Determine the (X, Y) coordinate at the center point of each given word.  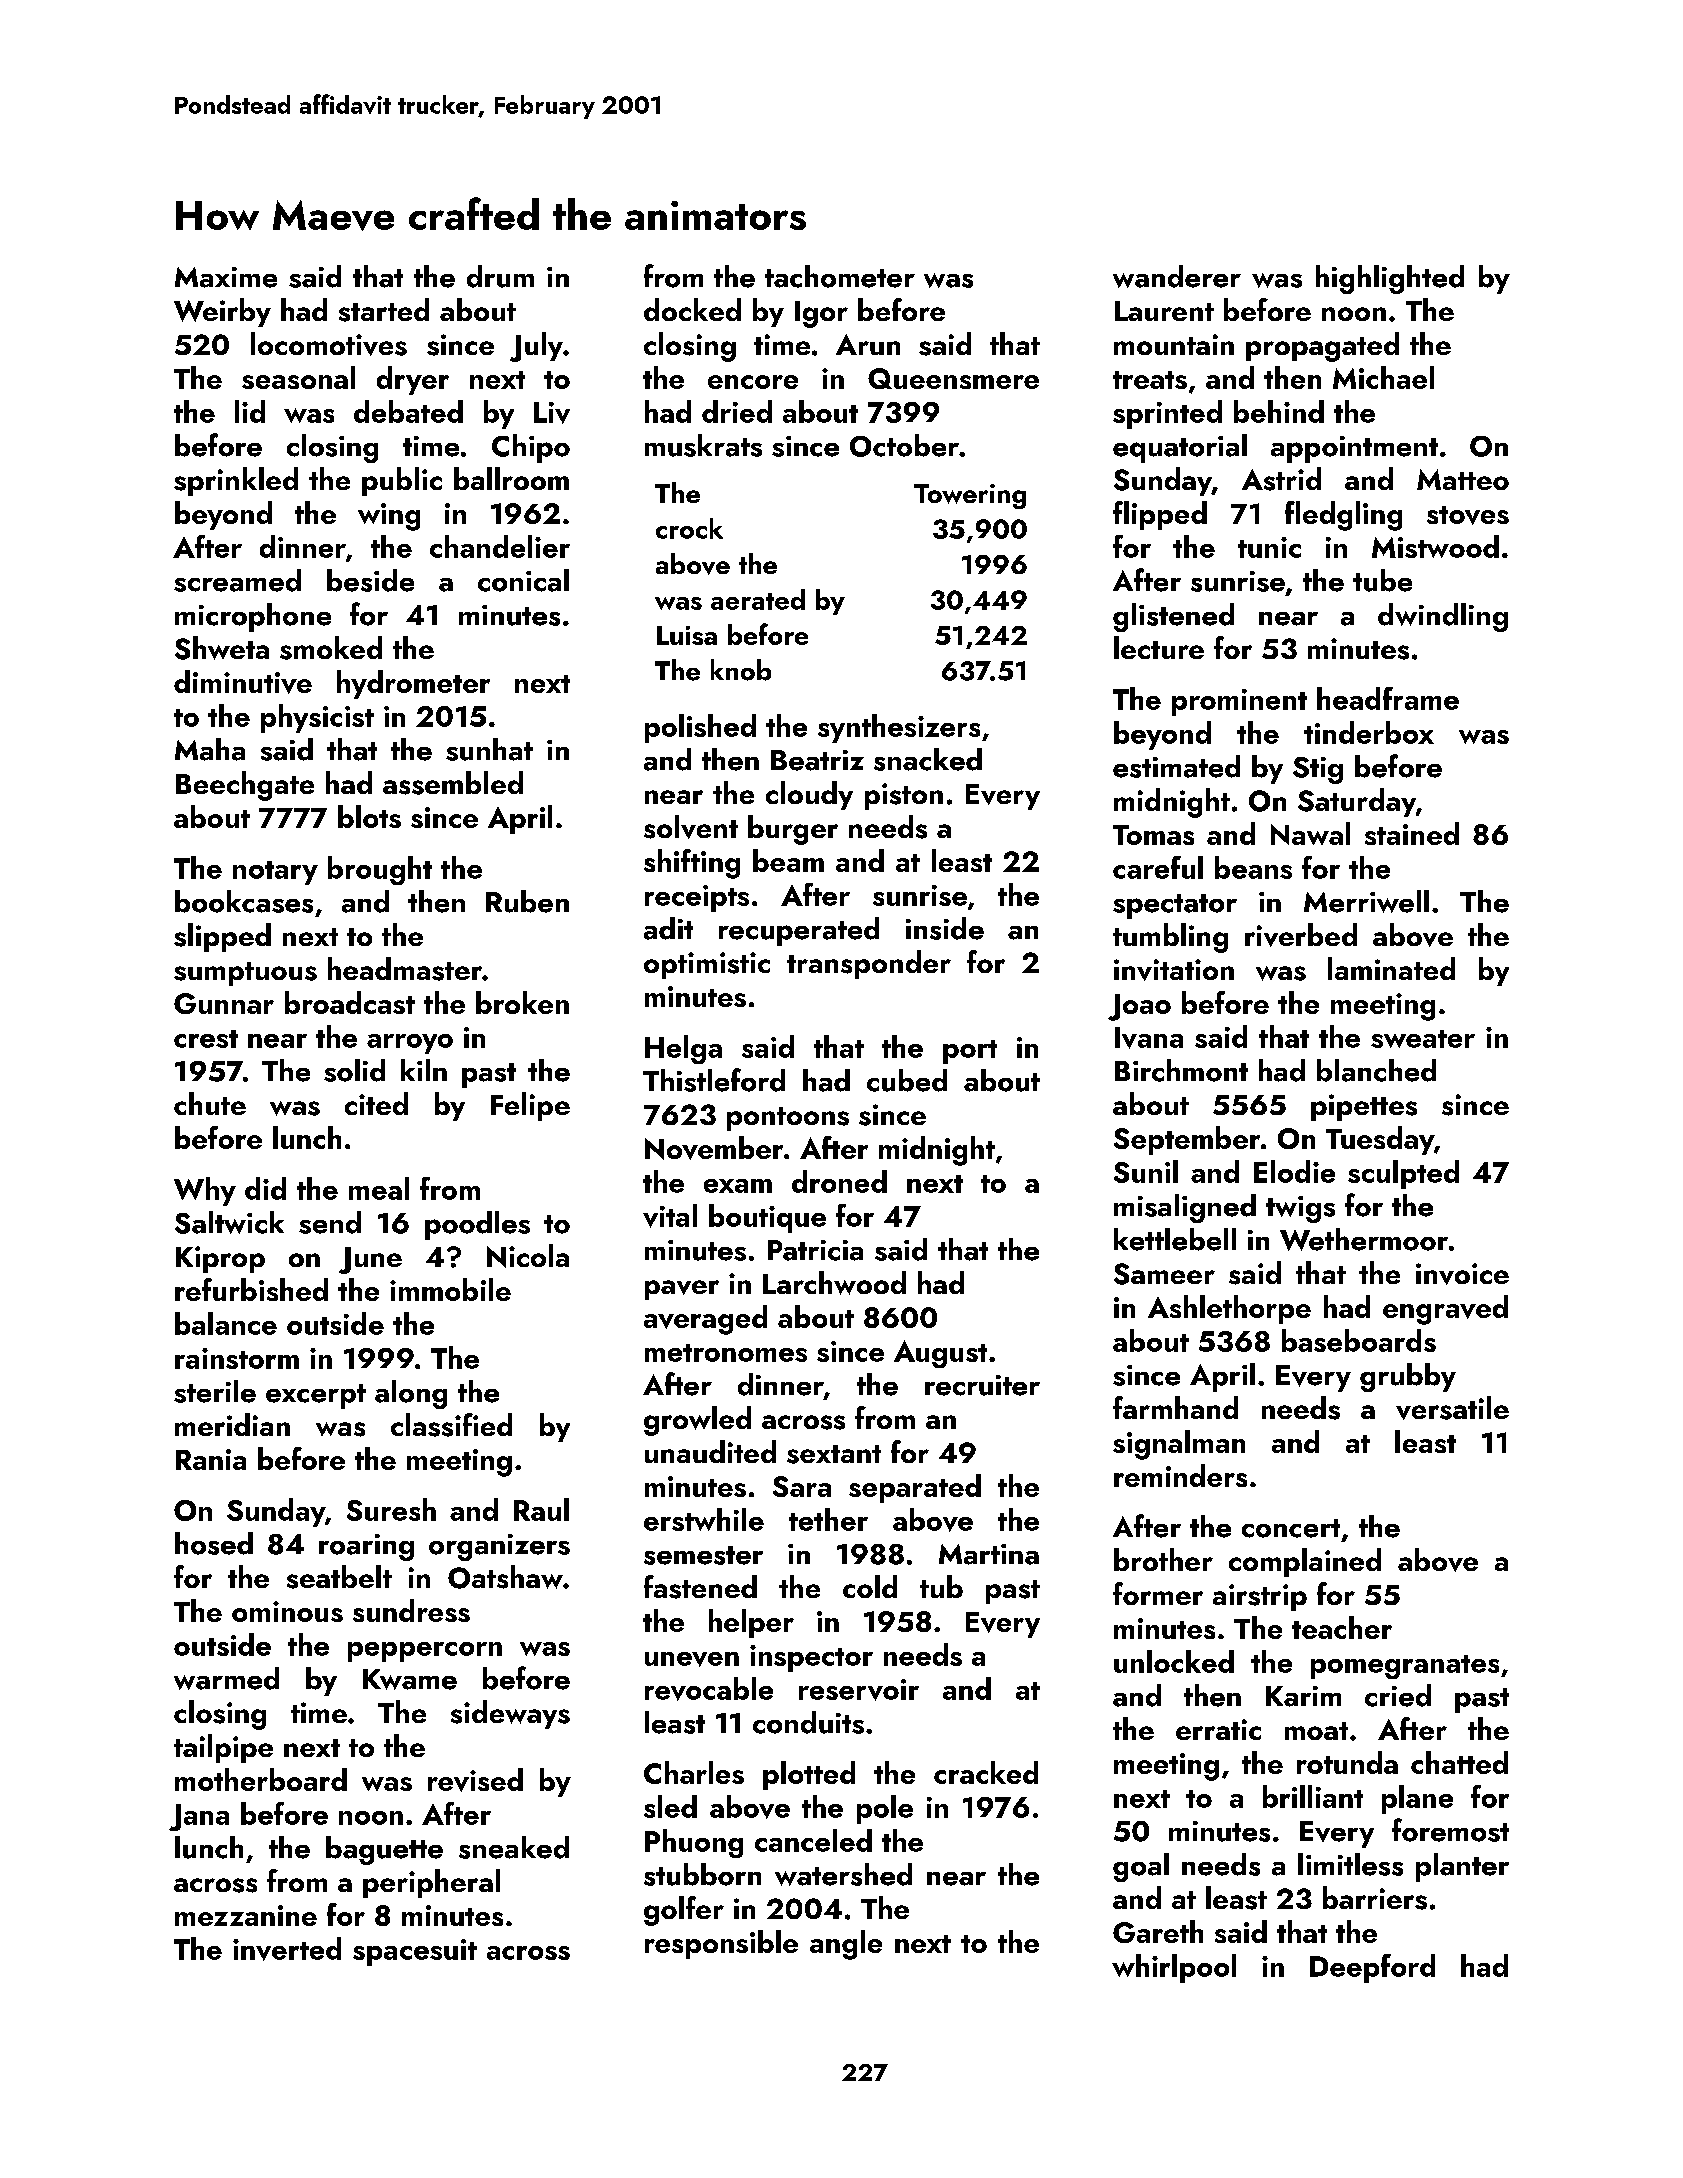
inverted (287, 1949)
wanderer (1177, 276)
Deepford (1372, 1968)
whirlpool (1174, 1968)
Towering (970, 496)
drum (500, 276)
